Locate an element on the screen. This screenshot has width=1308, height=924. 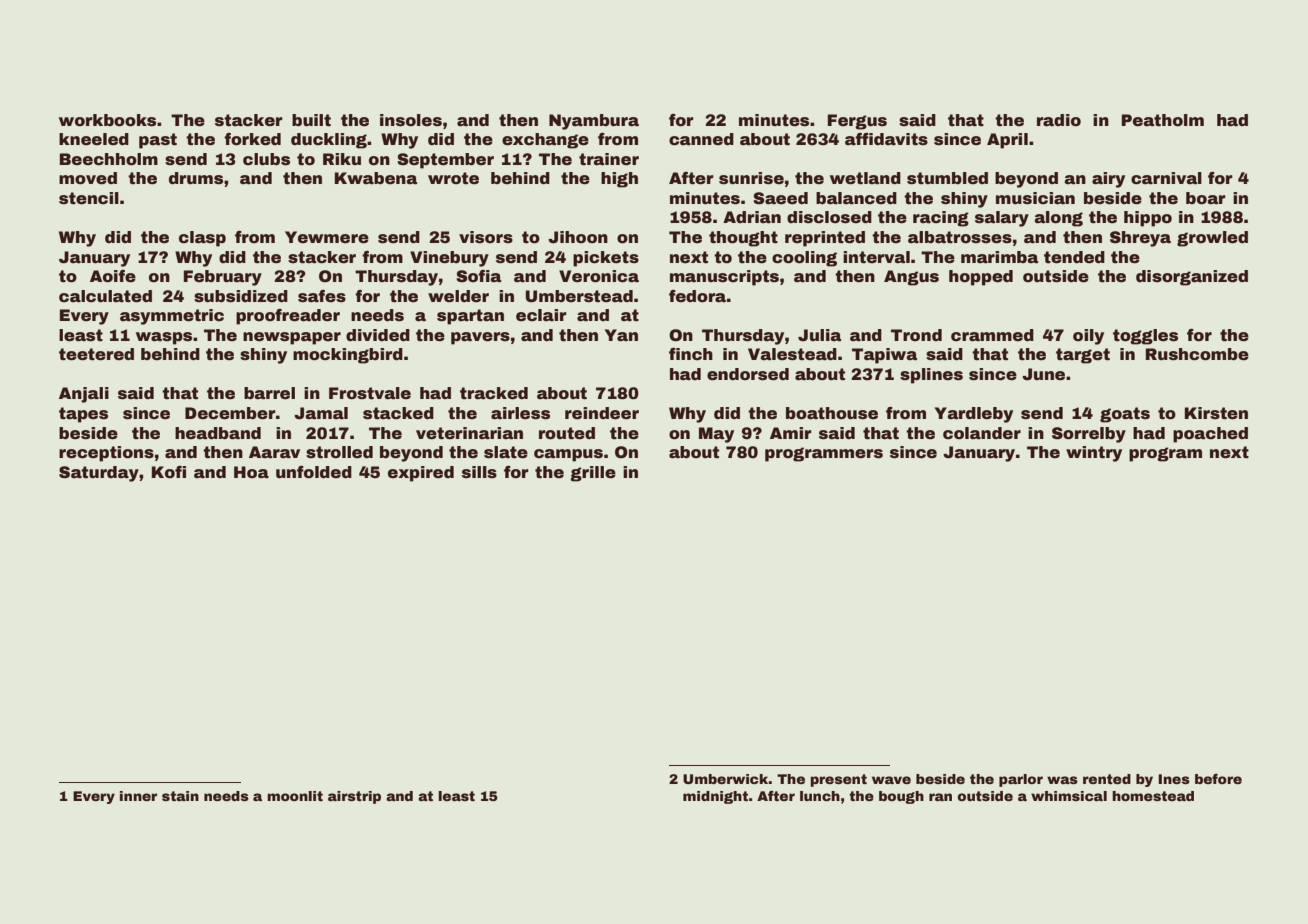
Umberwick is located at coordinates (726, 779).
